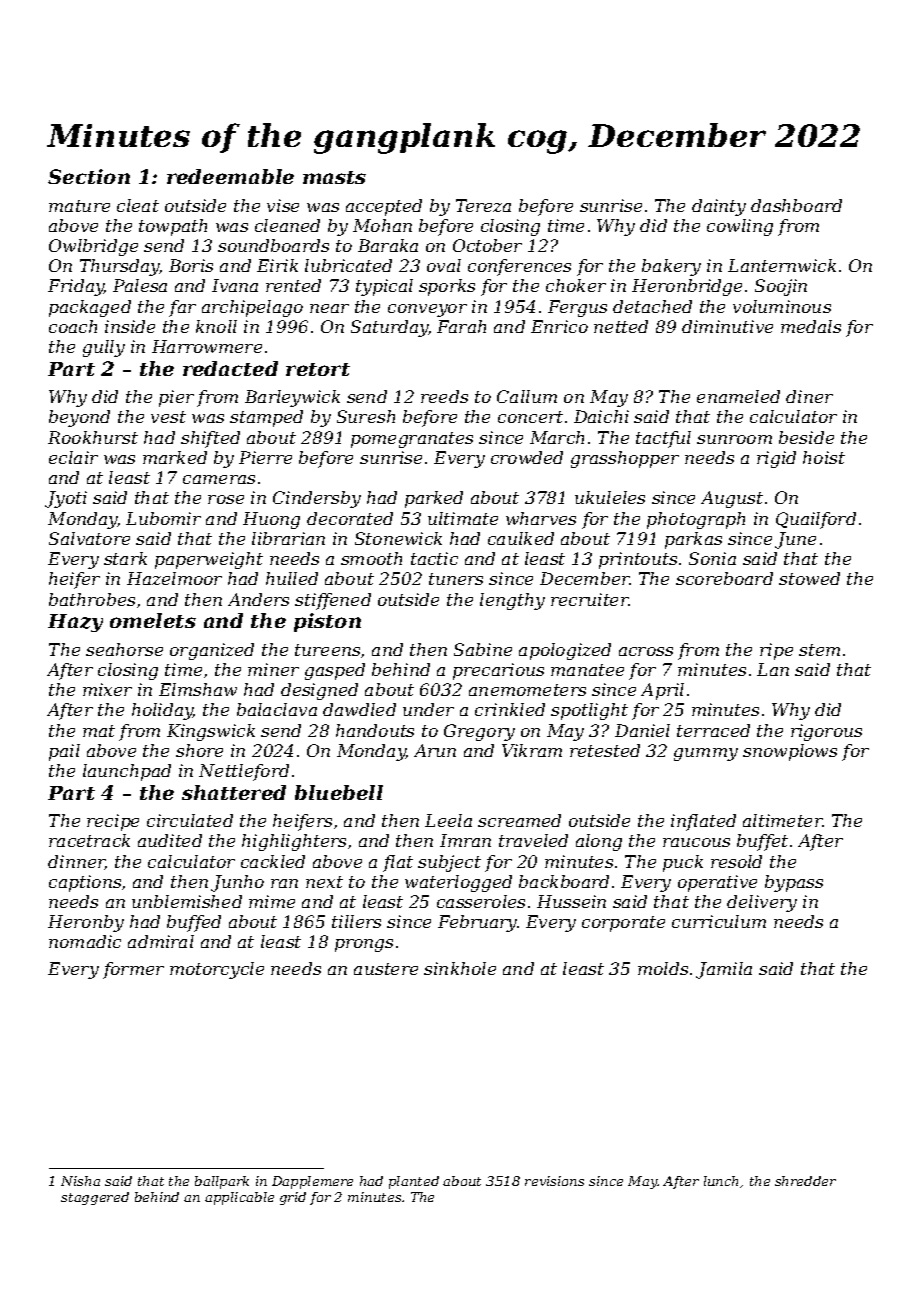 The height and width of the screenshot is (1314, 924). What do you see at coordinates (527, 396) in the screenshot?
I see `Callum` at bounding box center [527, 396].
